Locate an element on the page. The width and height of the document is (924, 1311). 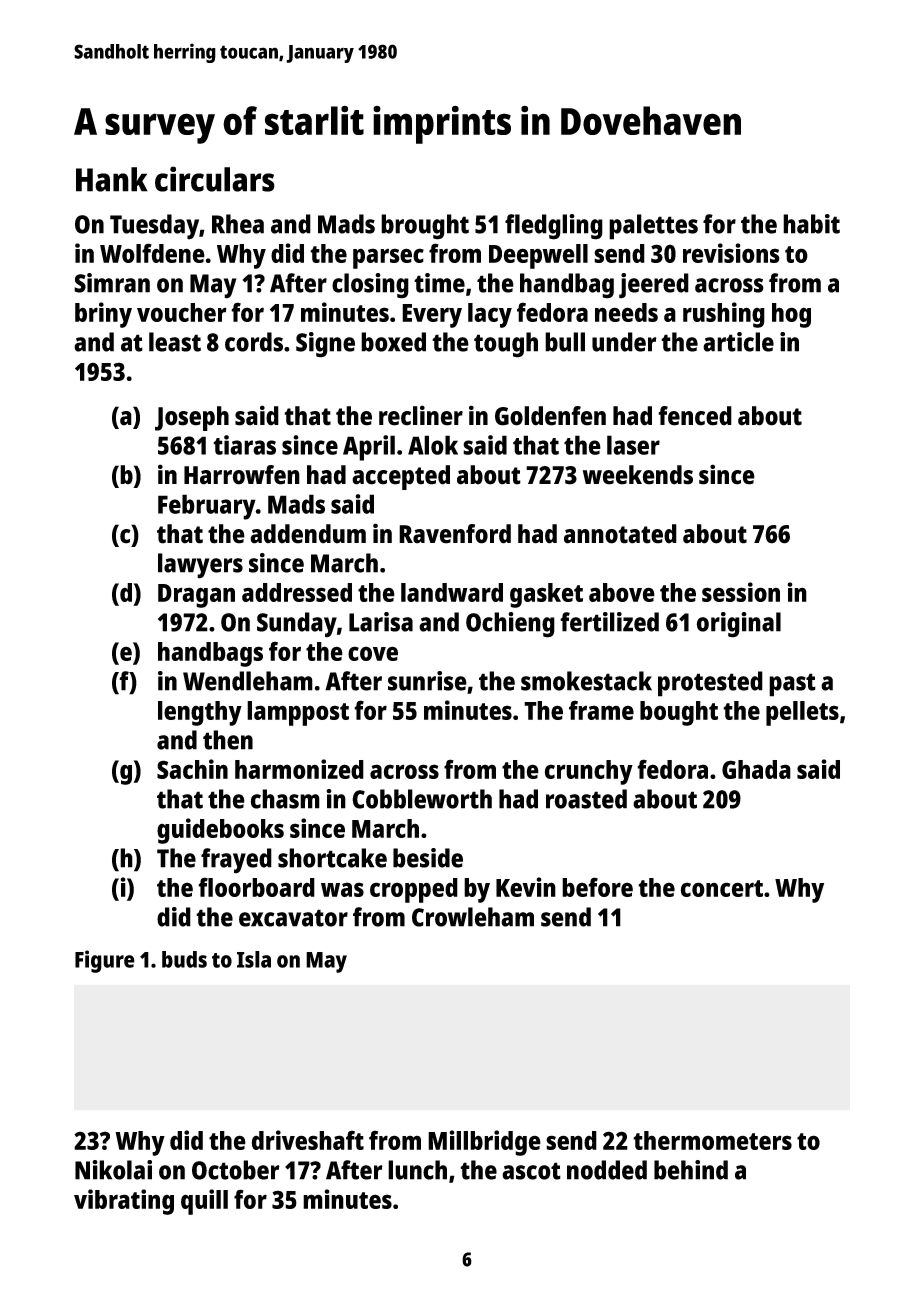
quill is located at coordinates (204, 1202).
